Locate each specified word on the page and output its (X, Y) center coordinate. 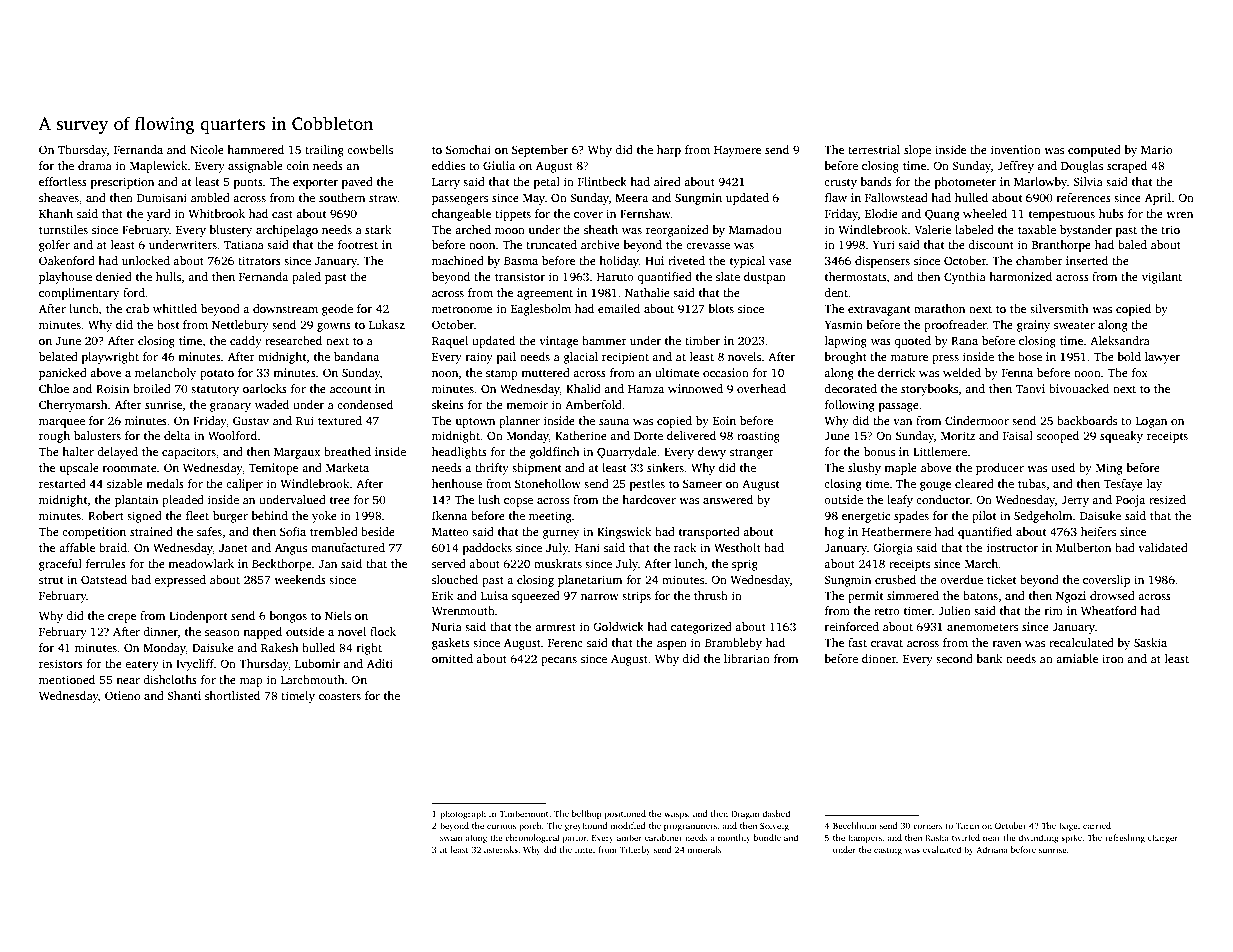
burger (230, 517)
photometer (965, 183)
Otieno (122, 695)
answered (728, 499)
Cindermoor (977, 420)
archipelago (287, 231)
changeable (461, 215)
